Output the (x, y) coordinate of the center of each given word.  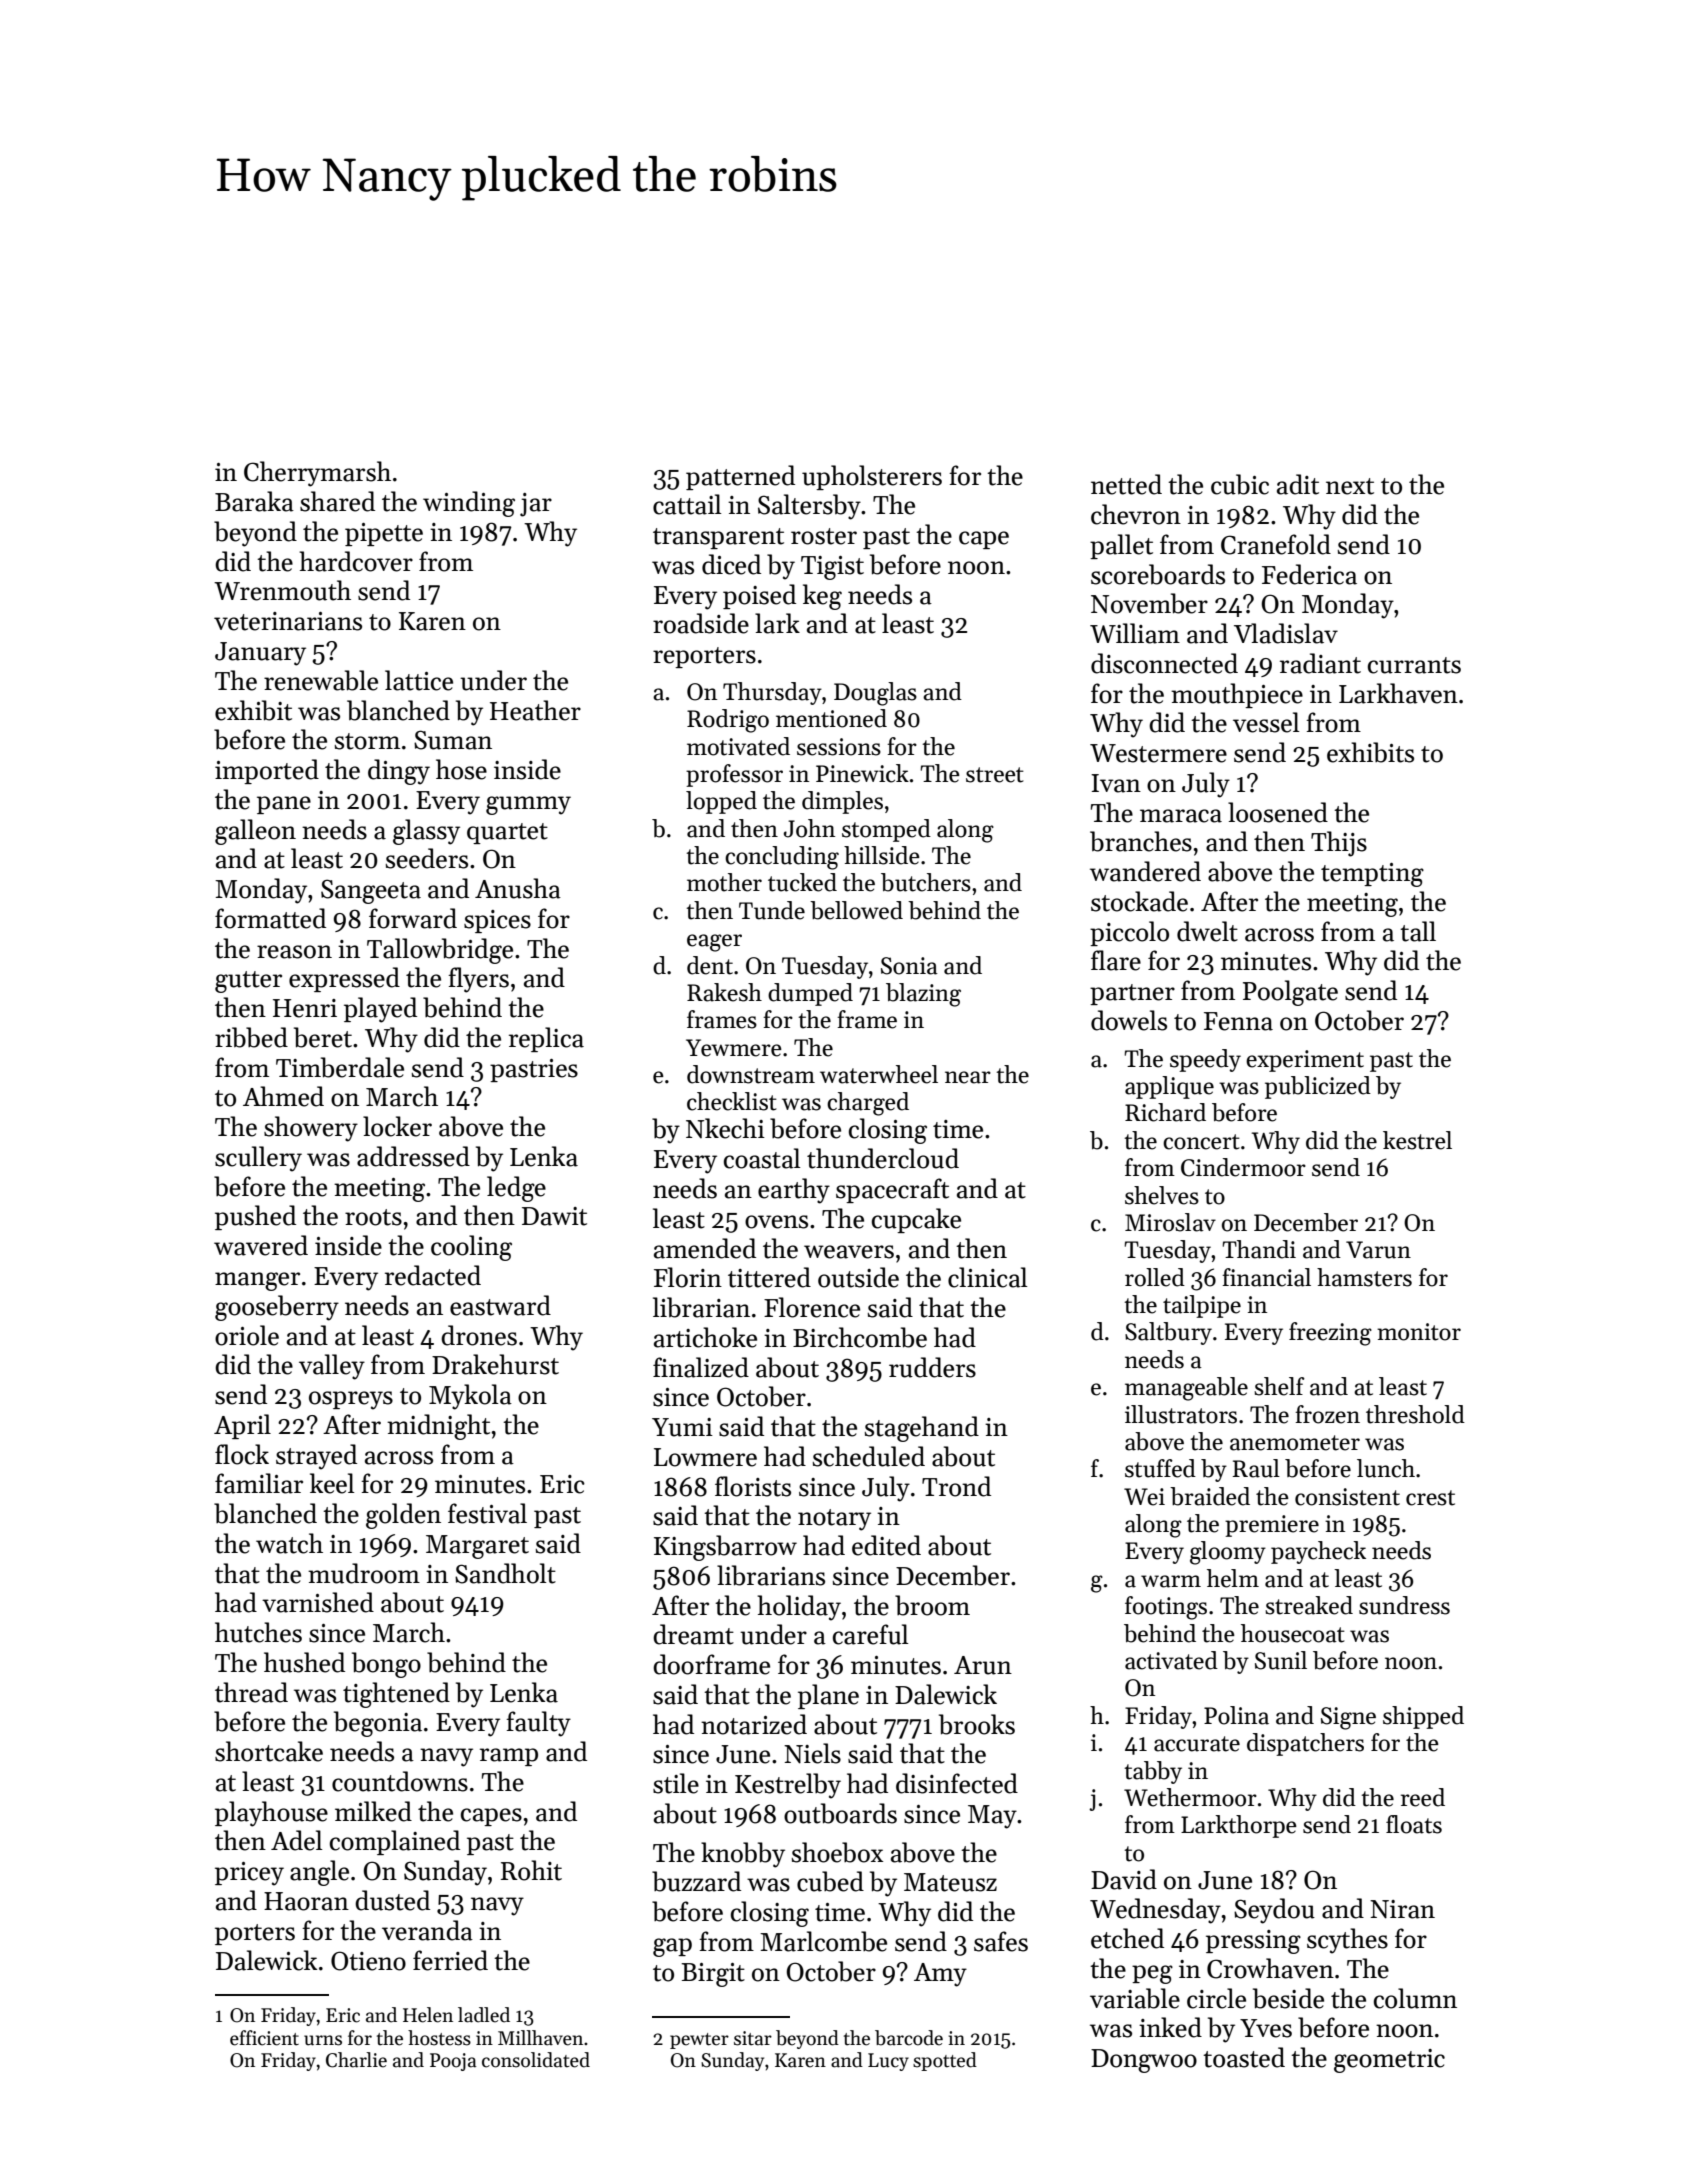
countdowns (400, 1781)
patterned (740, 477)
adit (1298, 484)
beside (1288, 1998)
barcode (909, 2038)
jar (536, 505)
